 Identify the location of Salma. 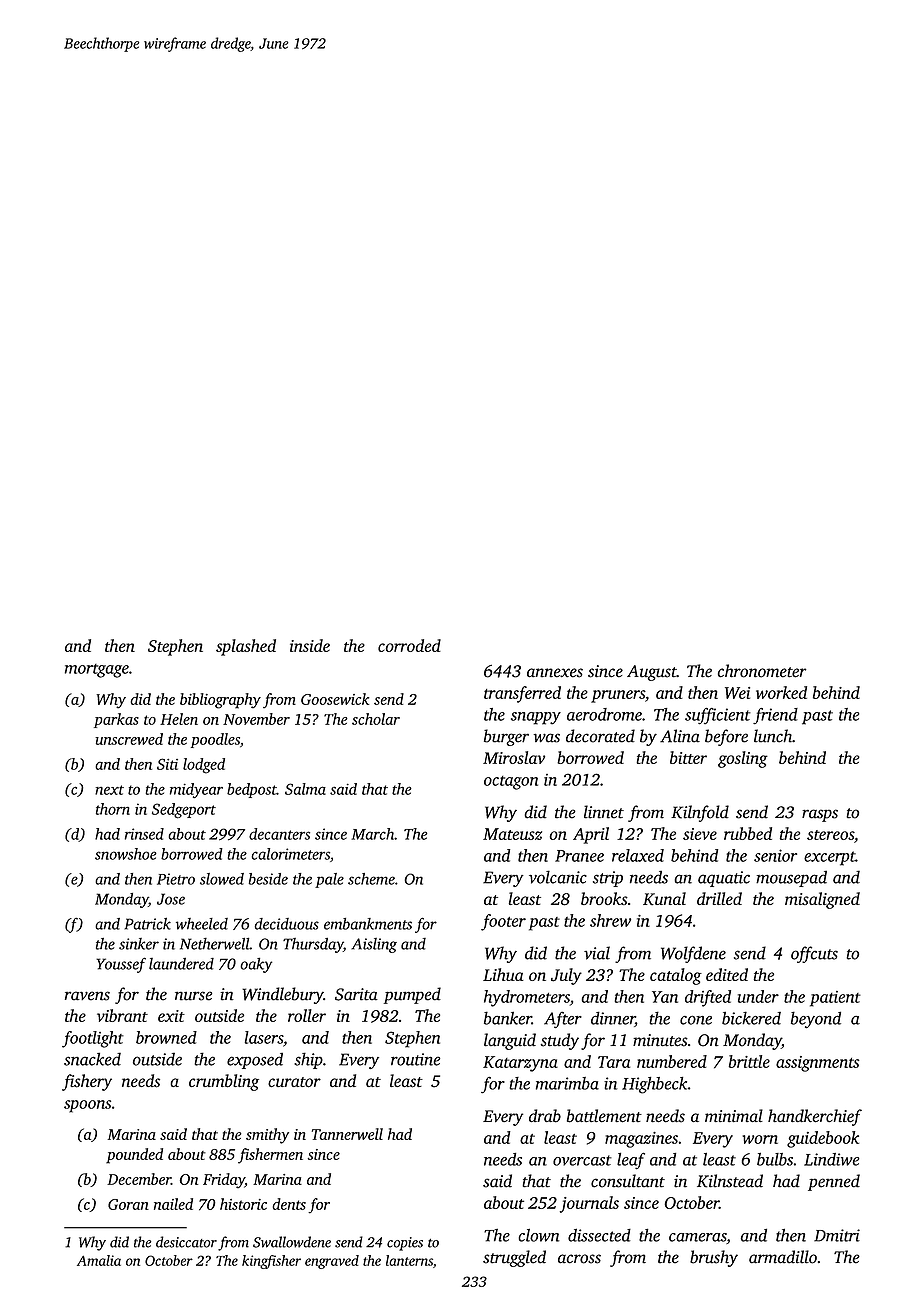
(305, 789).
